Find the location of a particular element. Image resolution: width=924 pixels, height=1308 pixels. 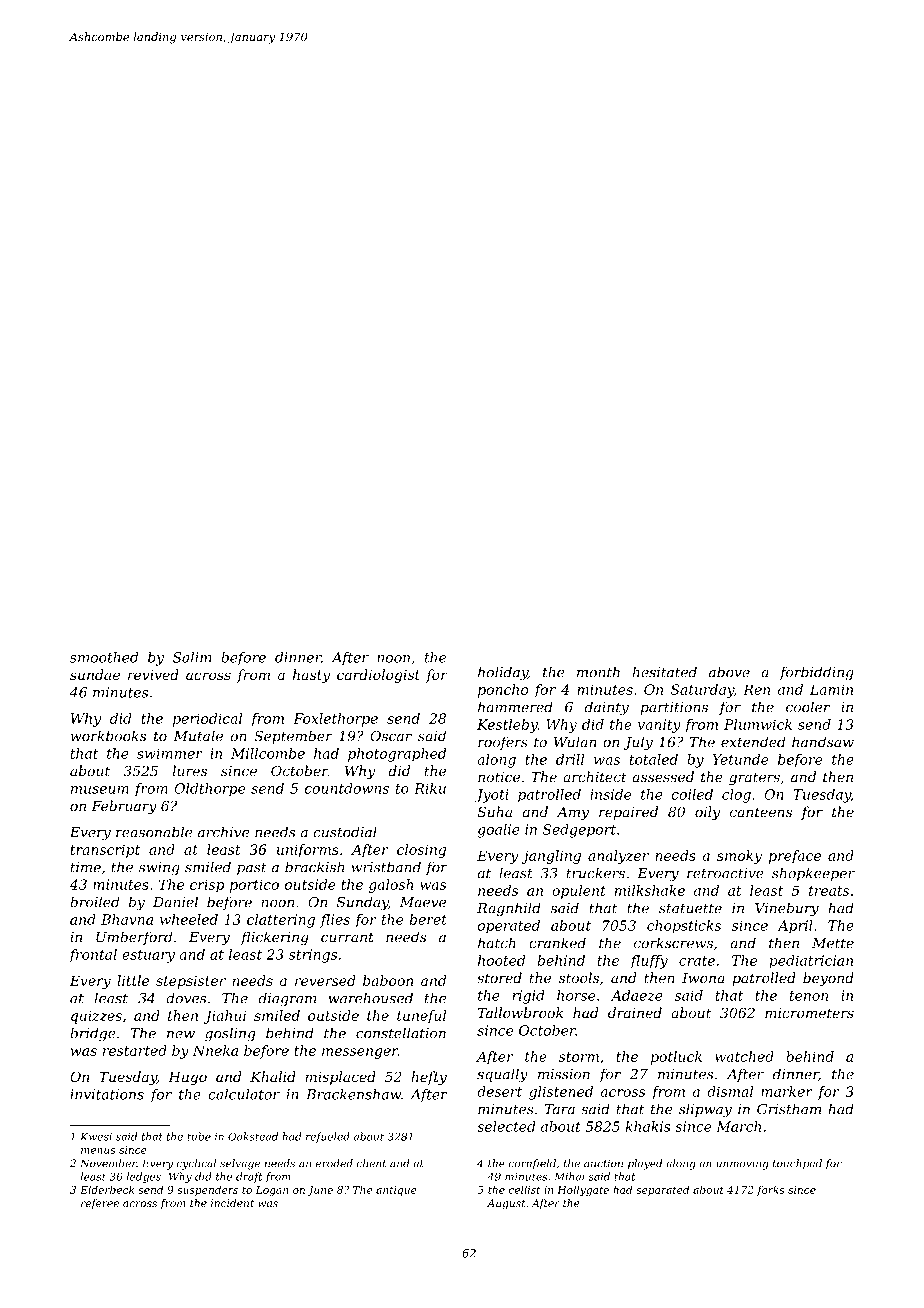

Tallowbrook is located at coordinates (520, 1012).
